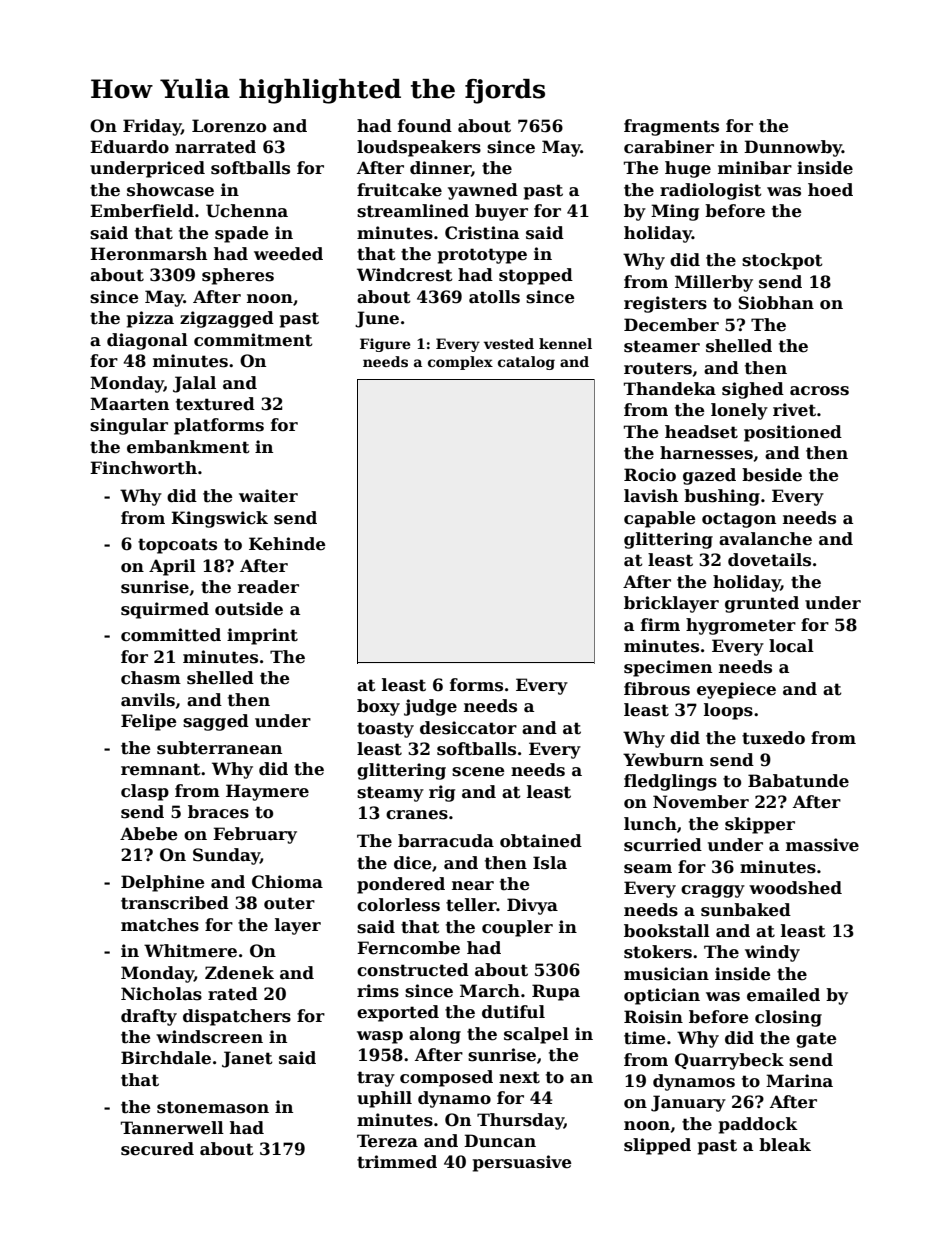 Image resolution: width=952 pixels, height=1233 pixels. I want to click on firm, so click(660, 624).
